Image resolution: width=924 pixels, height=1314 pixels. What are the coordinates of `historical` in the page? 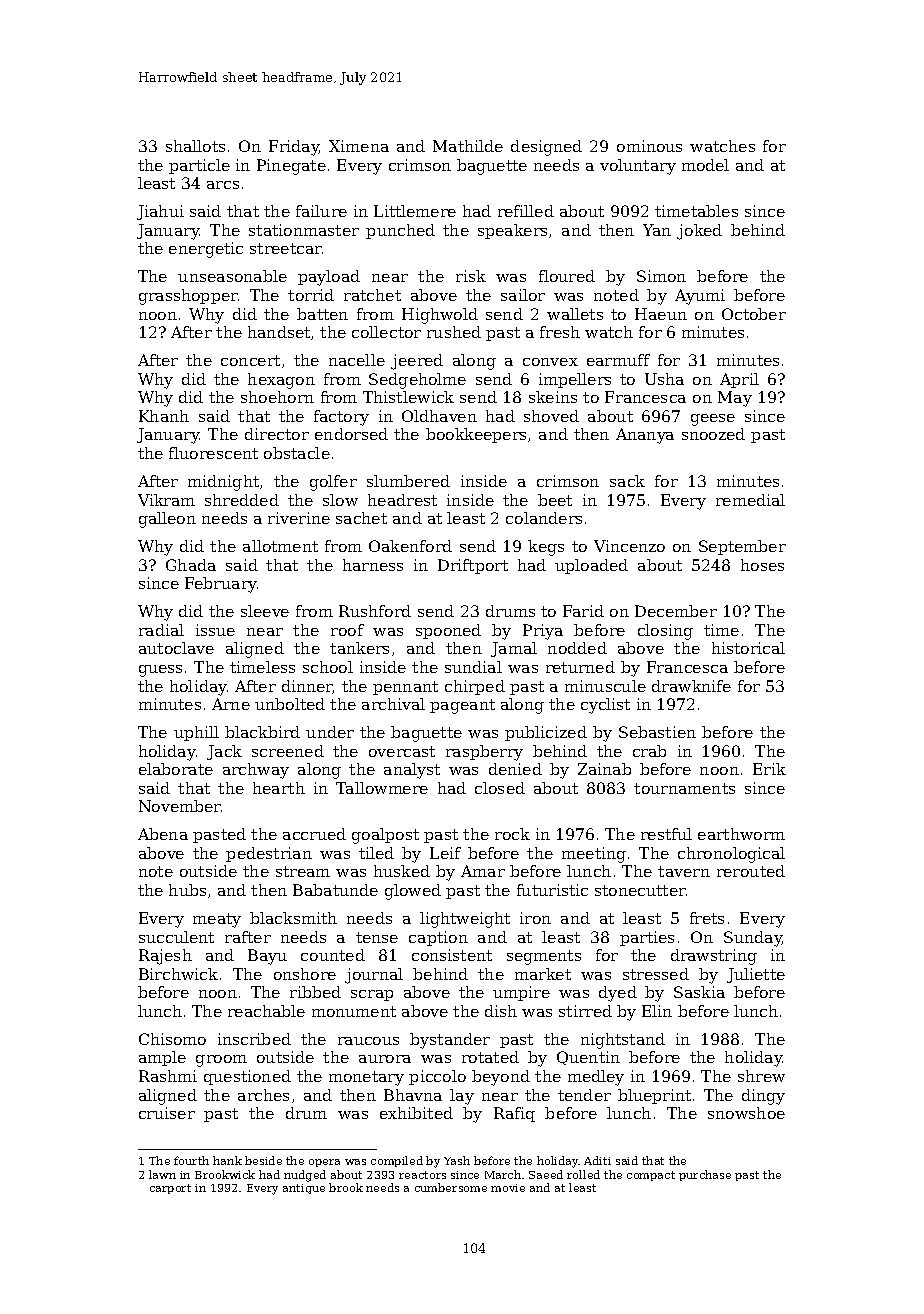 It's located at (748, 648).
